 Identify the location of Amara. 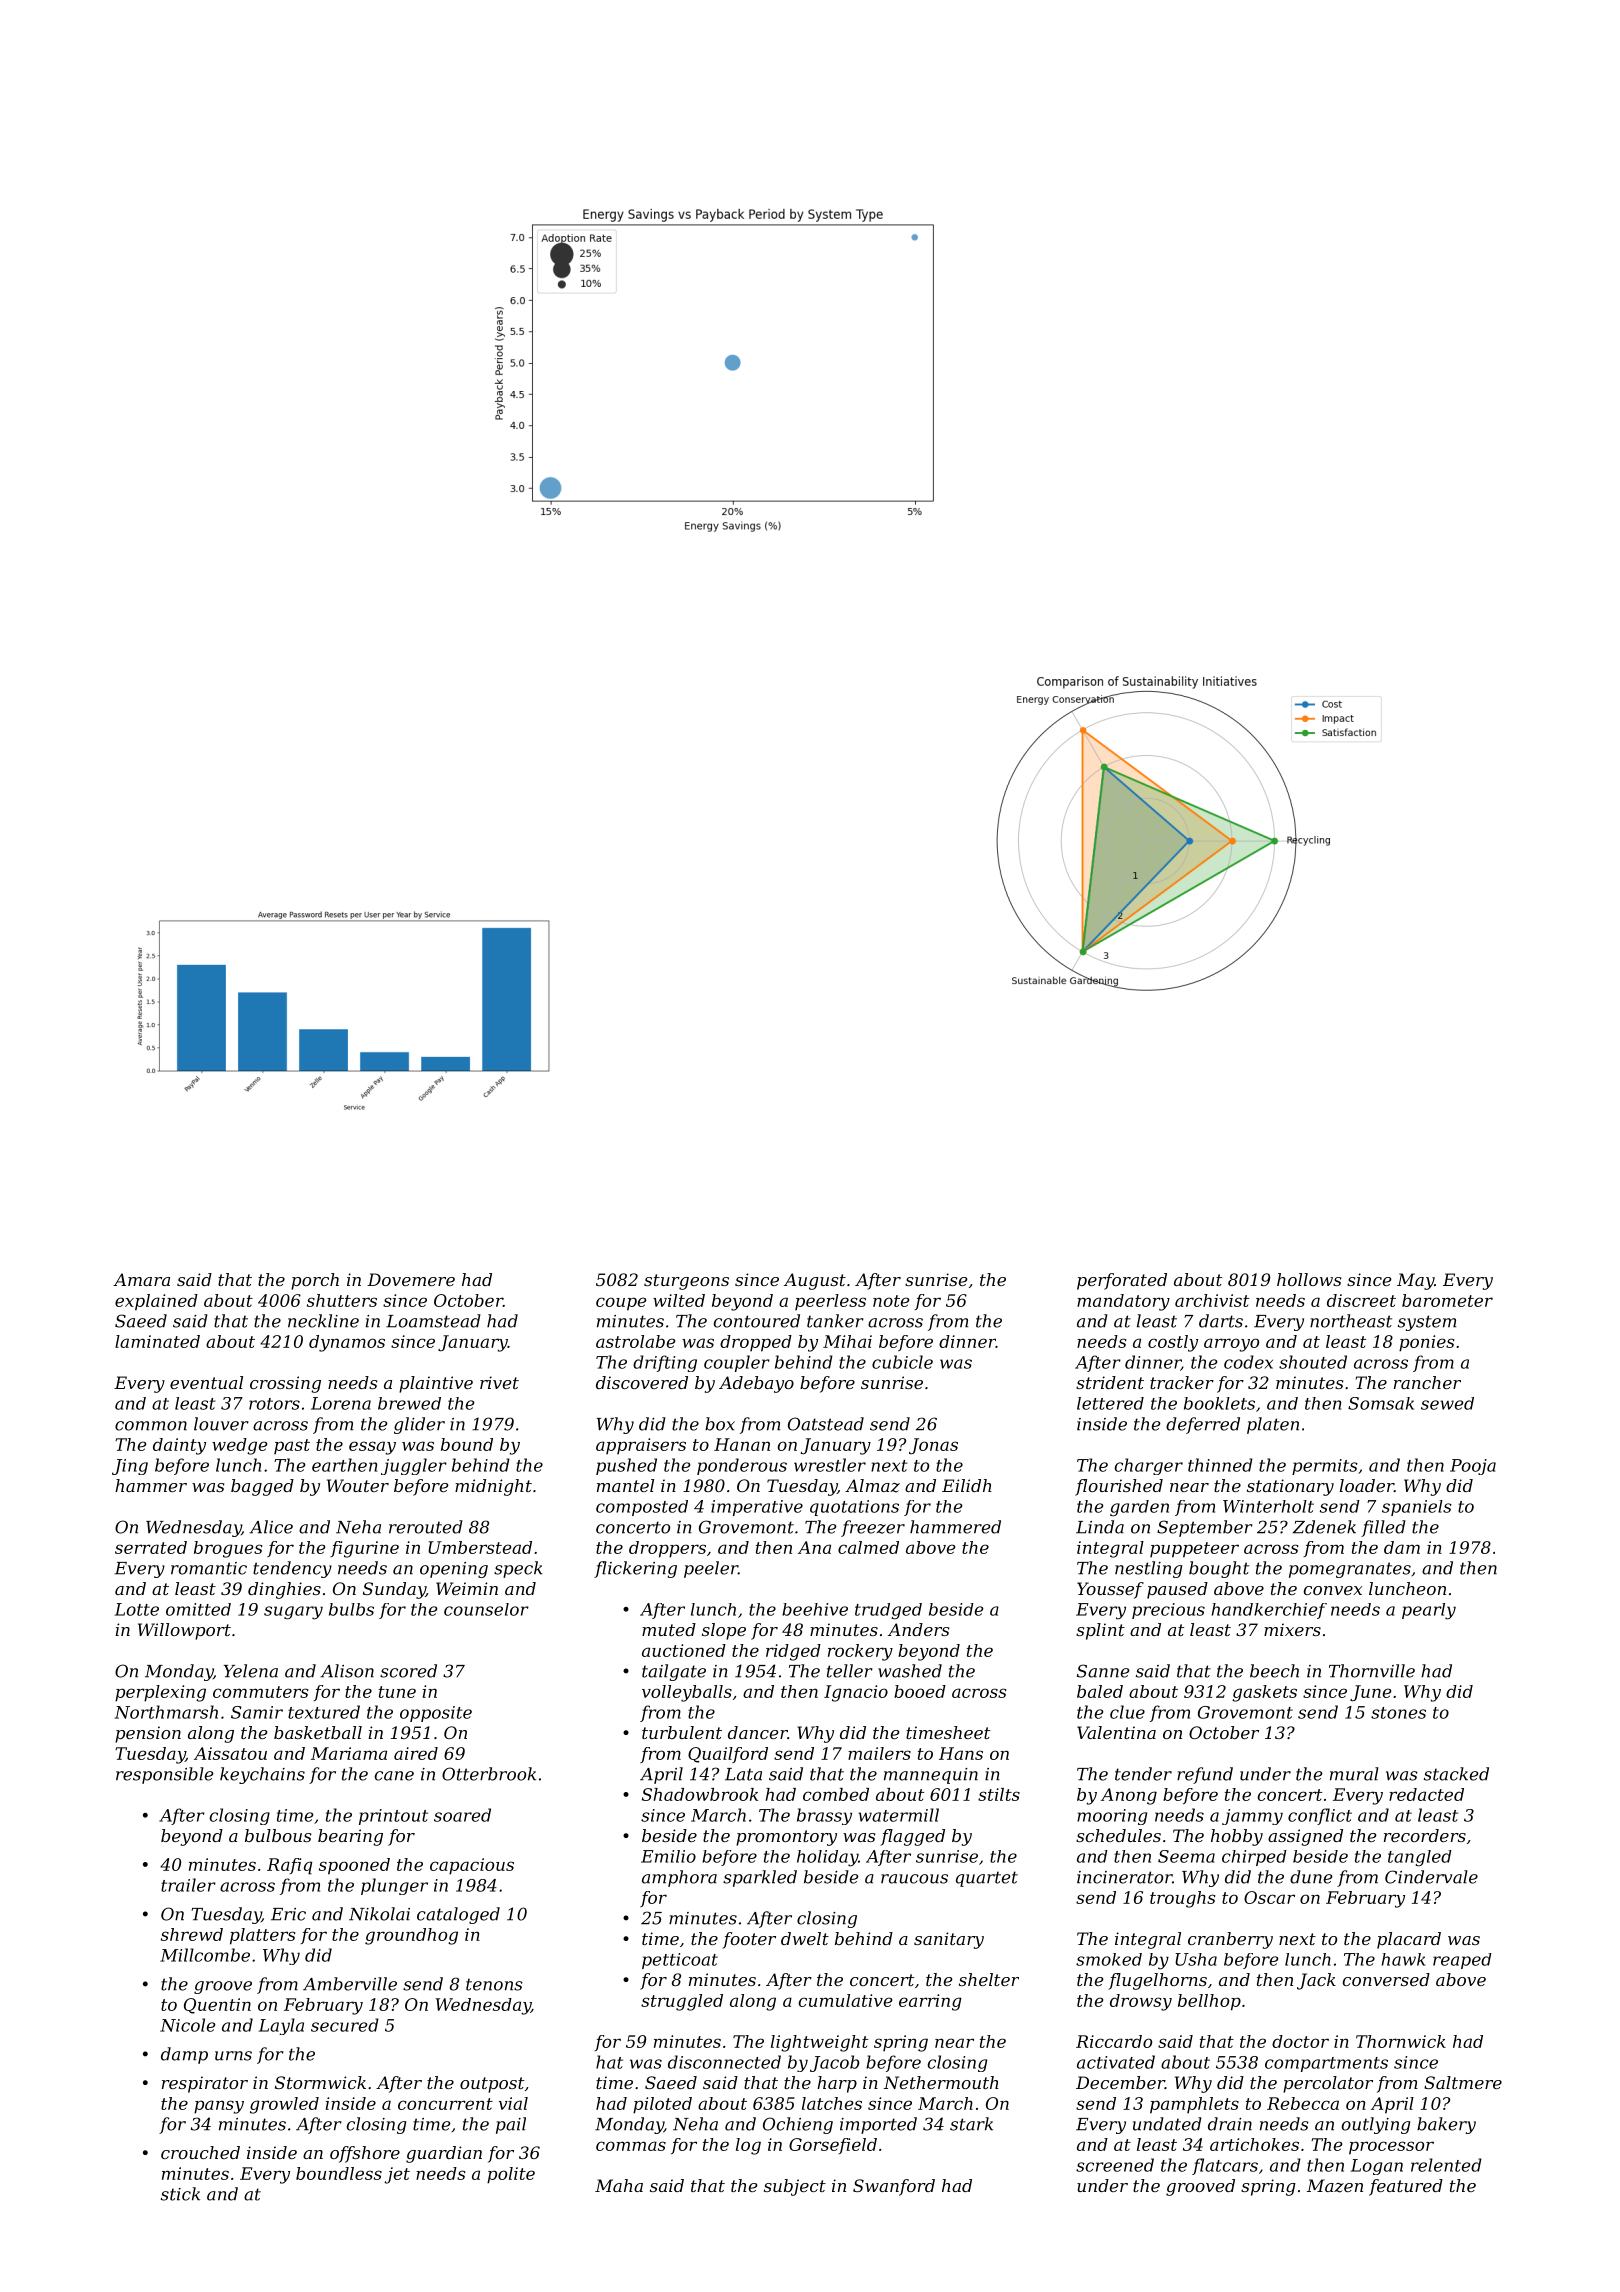
(141, 1279).
